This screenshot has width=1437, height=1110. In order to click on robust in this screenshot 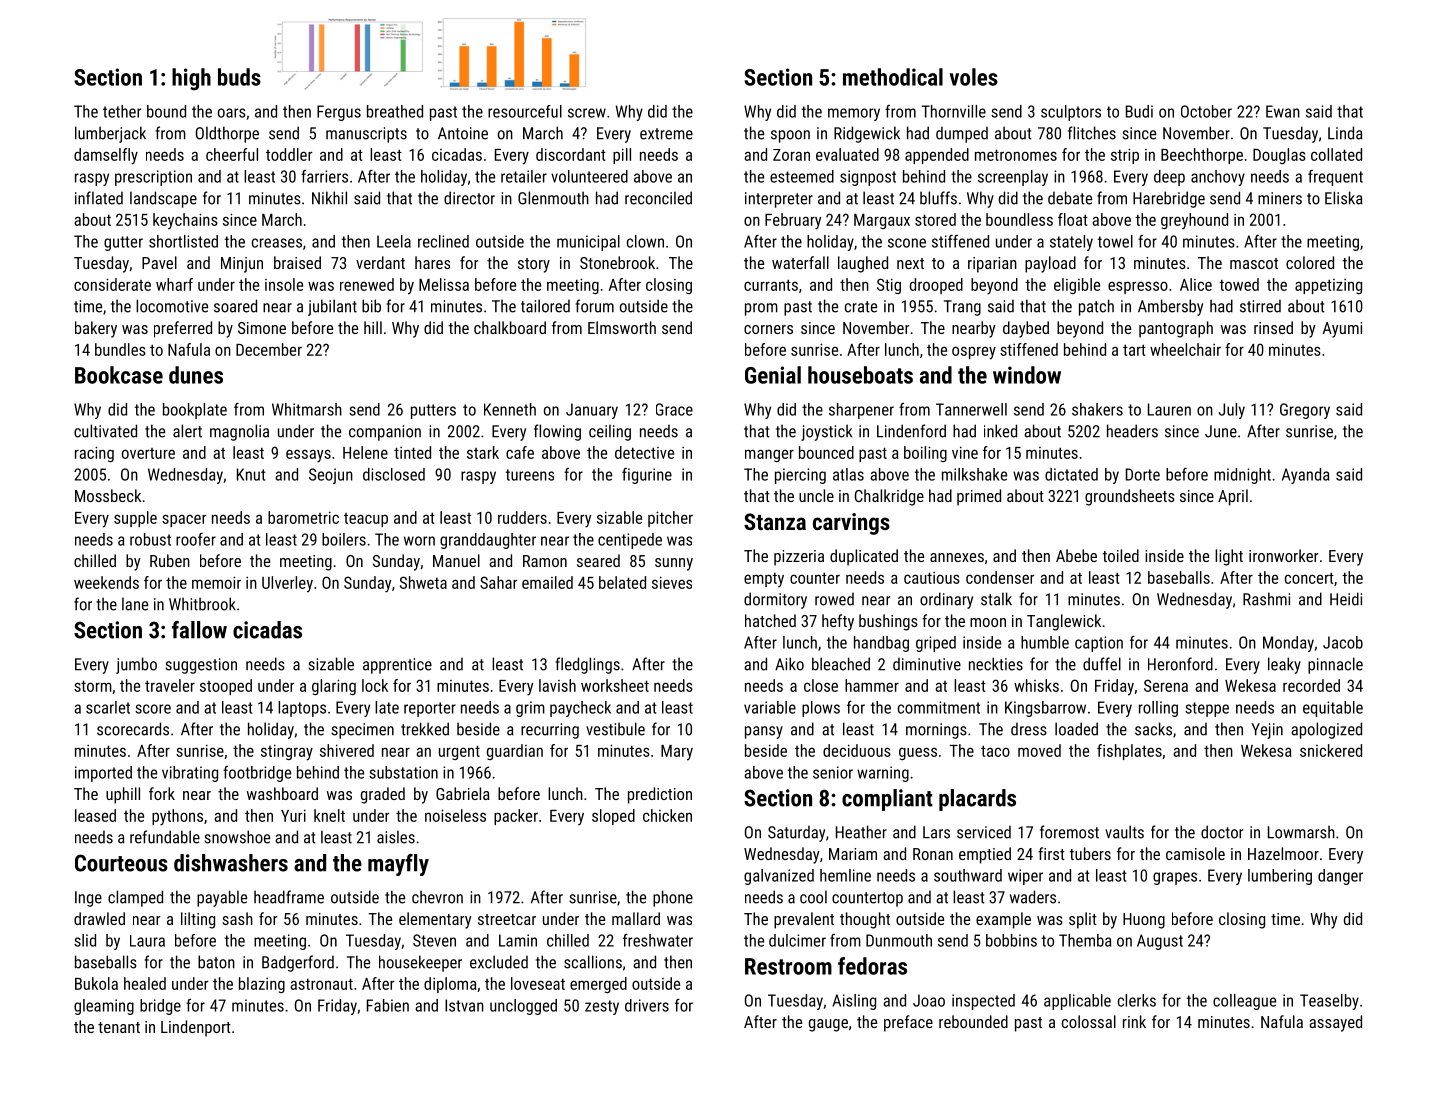, I will do `click(150, 539)`.
